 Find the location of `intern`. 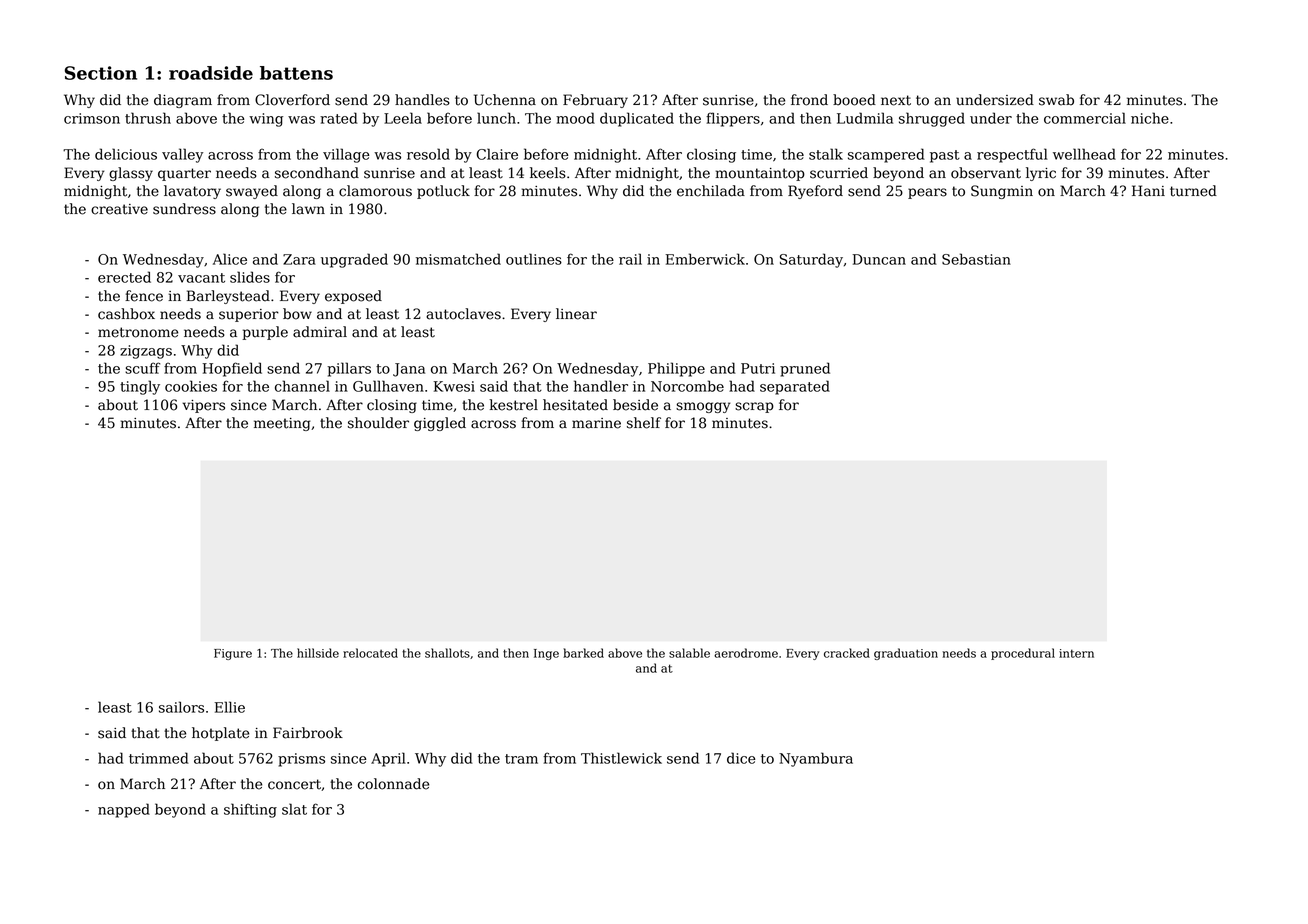

intern is located at coordinates (1076, 653).
